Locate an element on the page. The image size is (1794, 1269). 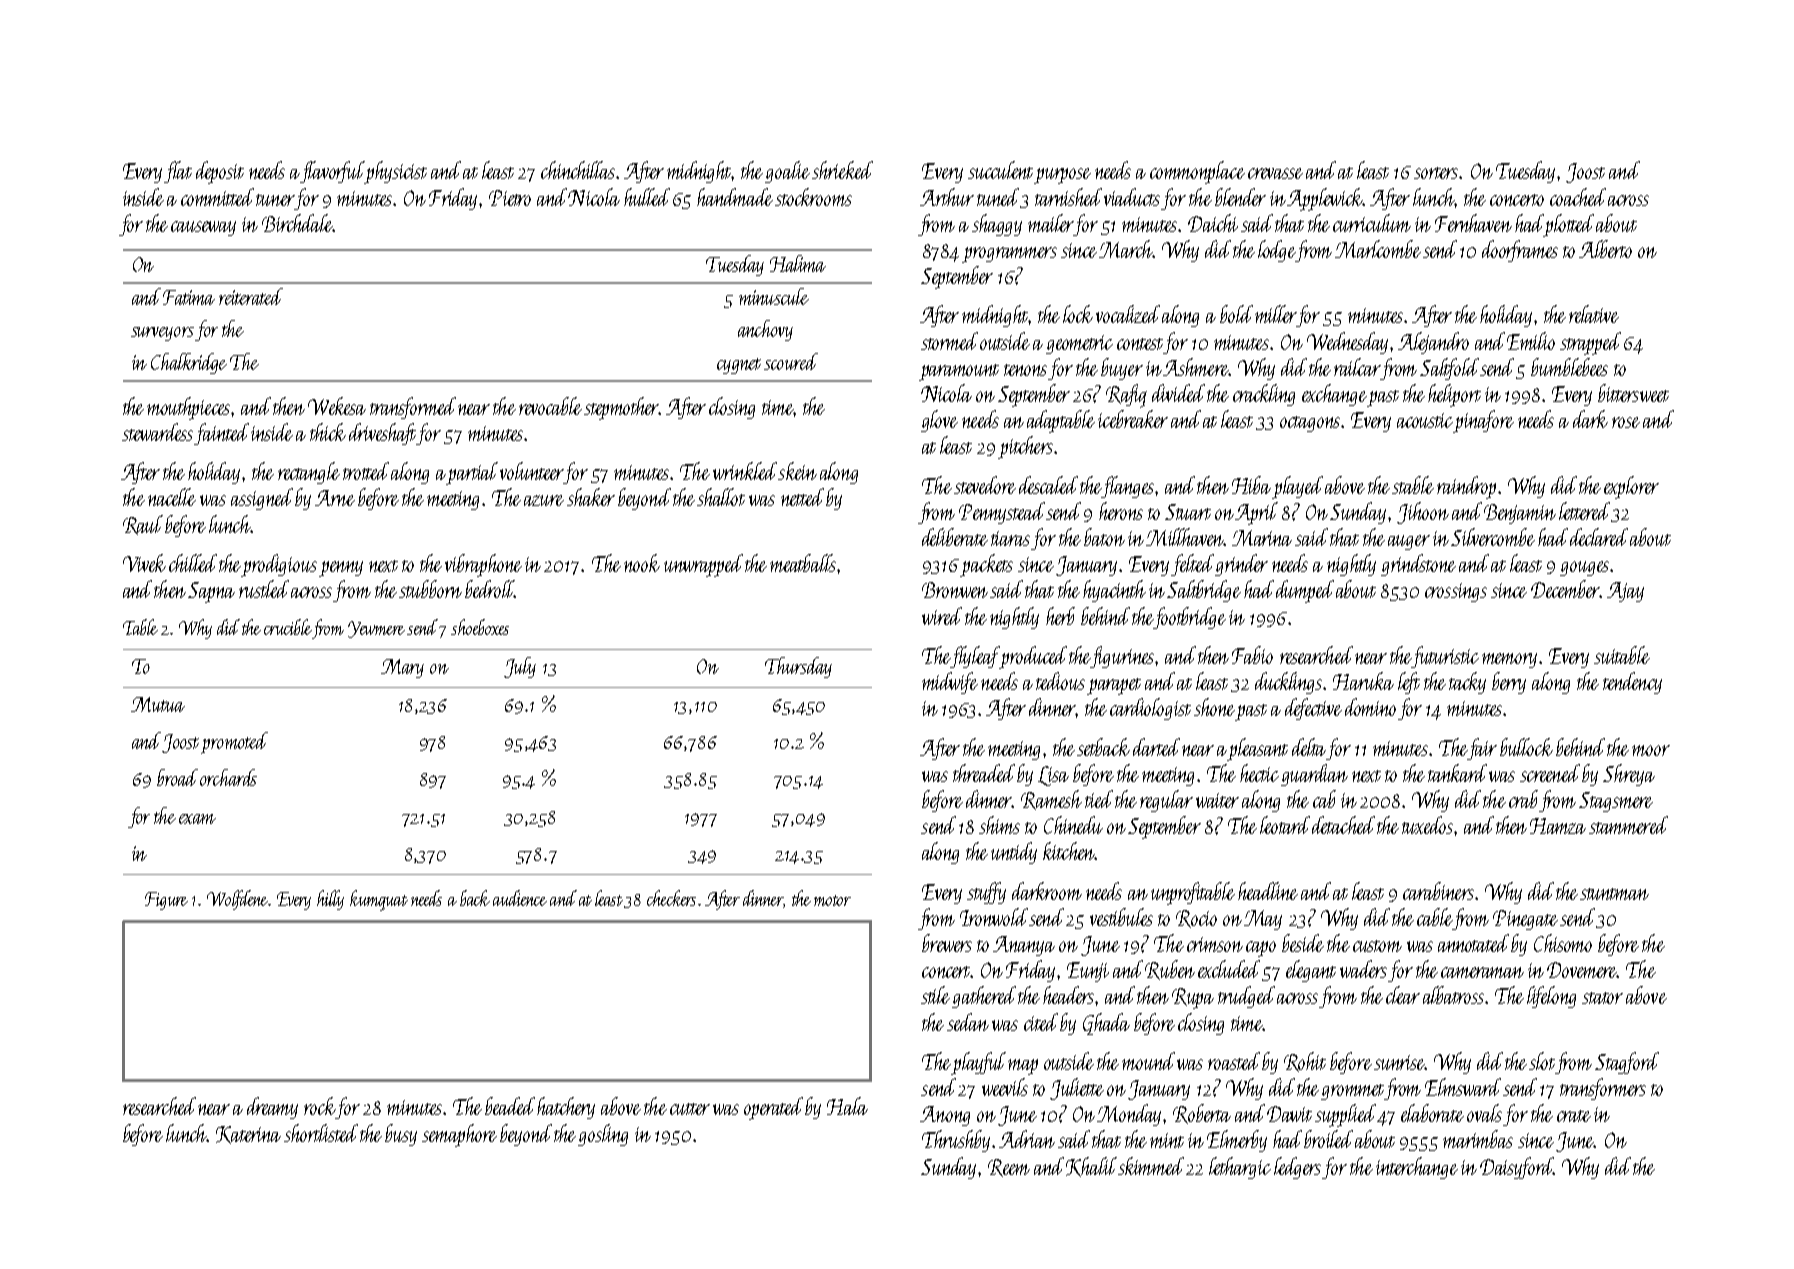
sorters is located at coordinates (1436, 173).
